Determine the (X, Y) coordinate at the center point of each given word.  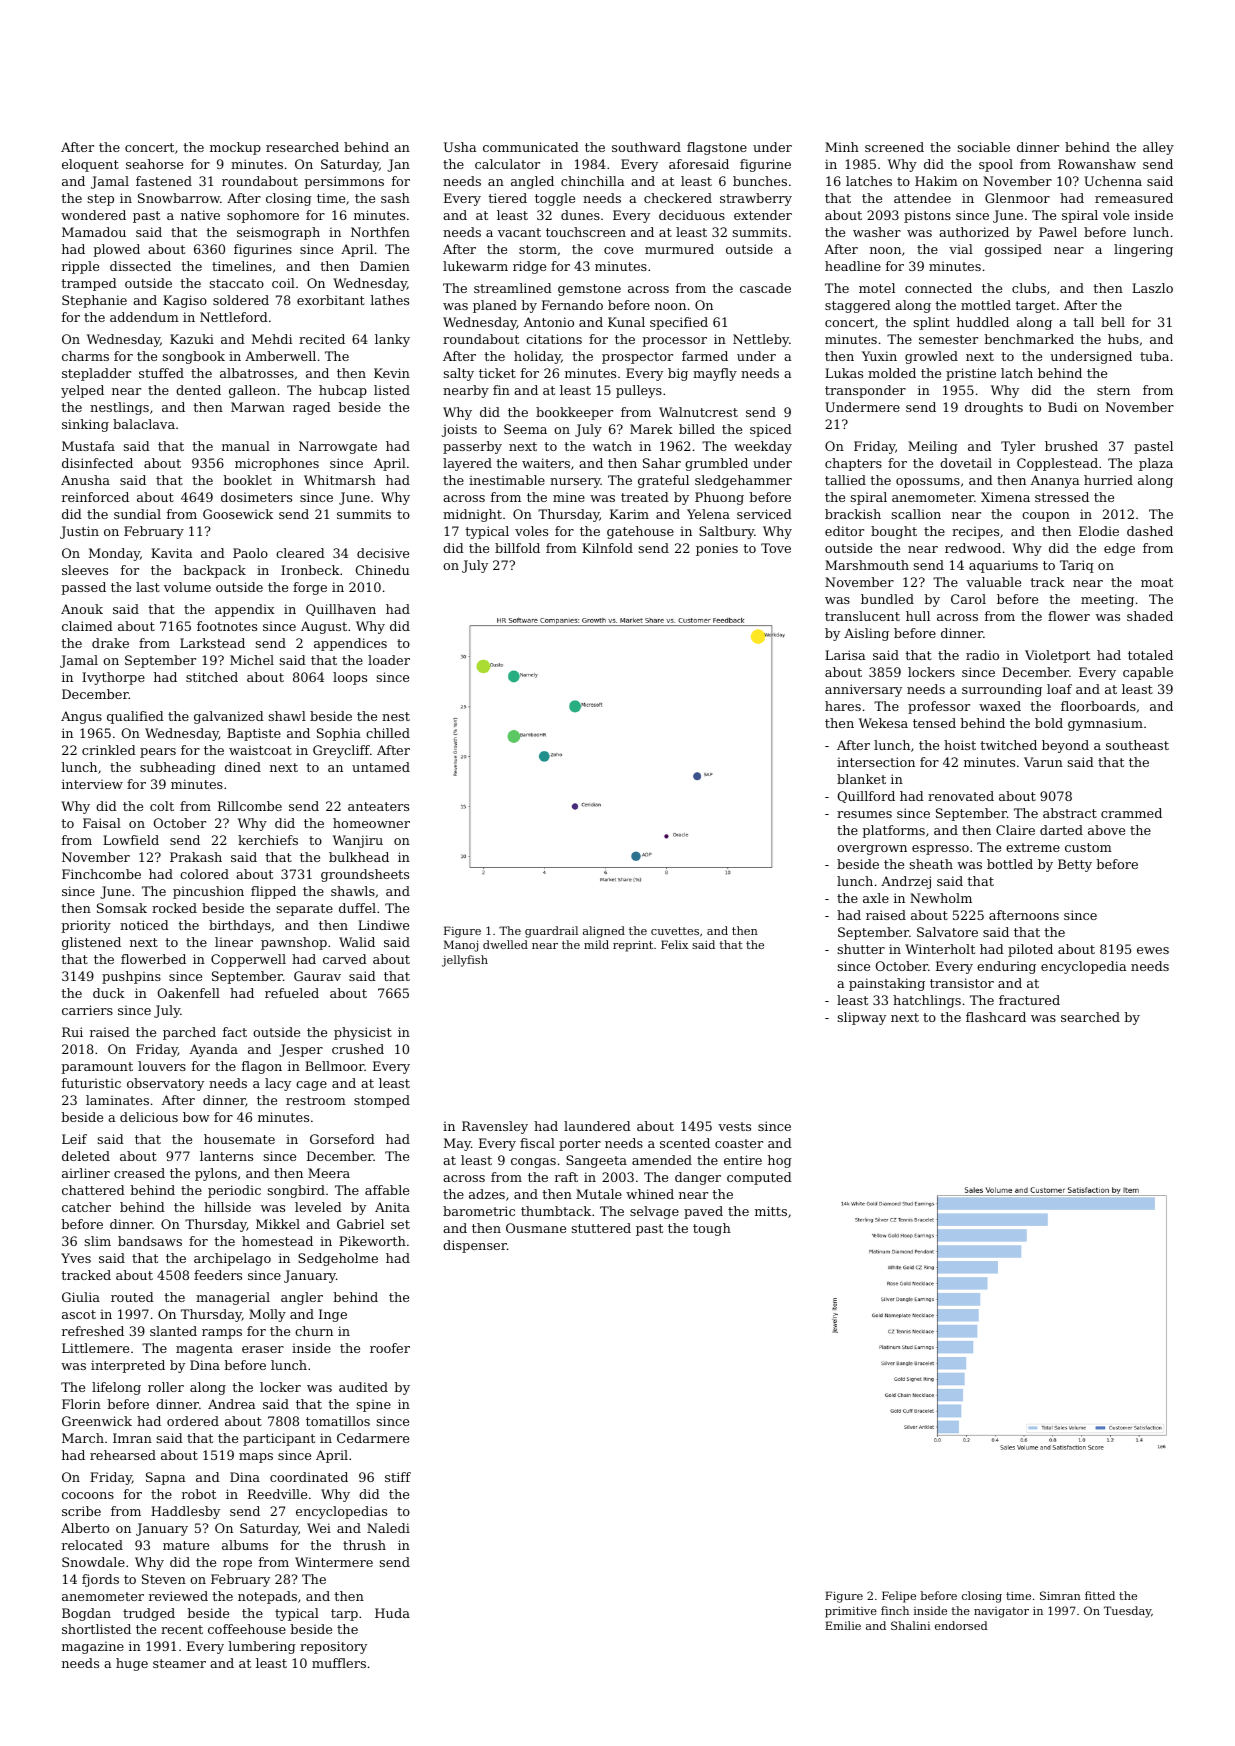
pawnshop (294, 943)
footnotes (227, 626)
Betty (1075, 865)
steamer (179, 1663)
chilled (388, 733)
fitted (1100, 1595)
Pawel (1058, 232)
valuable (993, 582)
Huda (392, 1613)
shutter (861, 949)
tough (712, 1229)
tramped (89, 284)
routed (132, 1297)
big (678, 374)
